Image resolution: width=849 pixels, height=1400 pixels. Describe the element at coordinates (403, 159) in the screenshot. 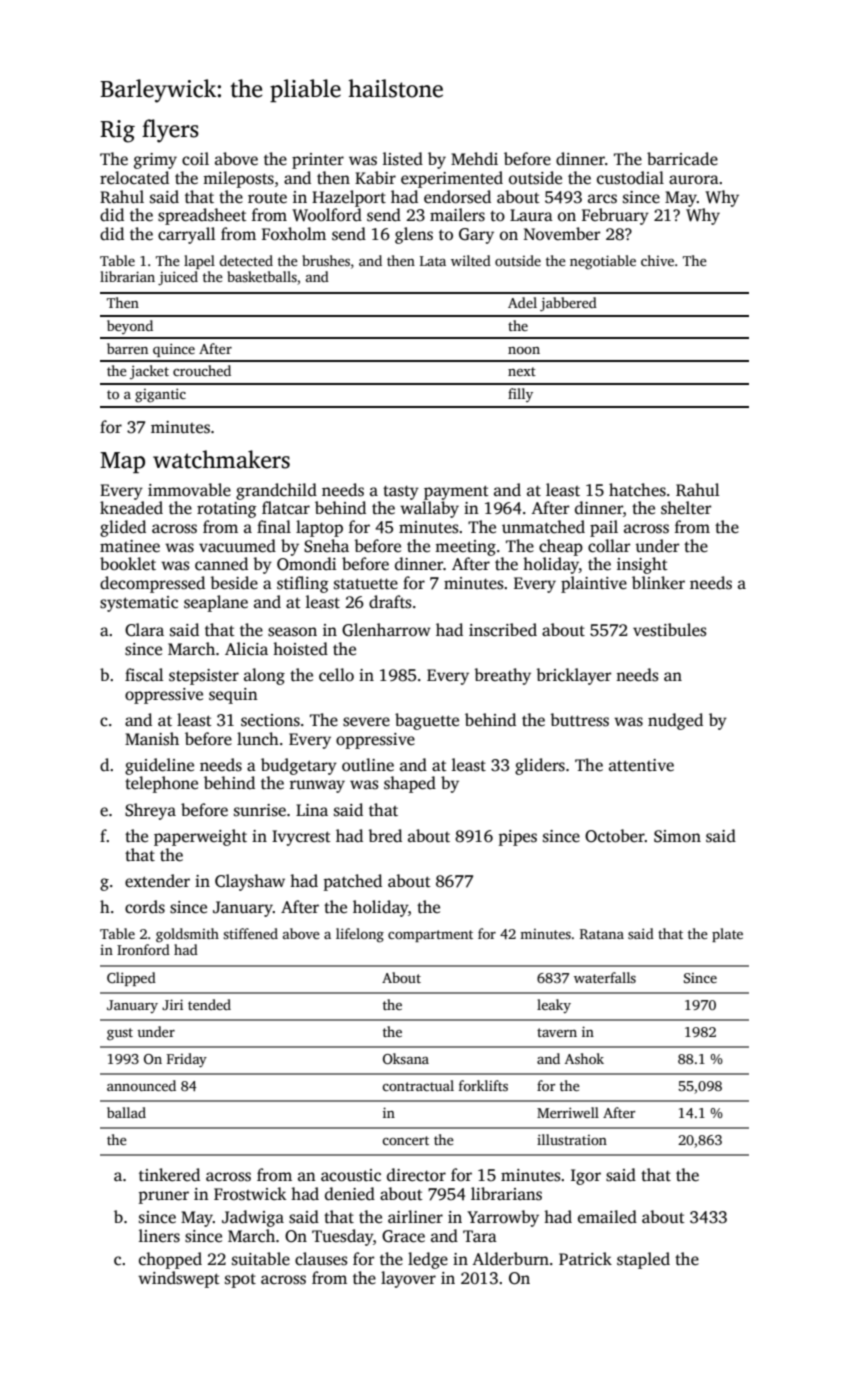

I see `listed` at that location.
